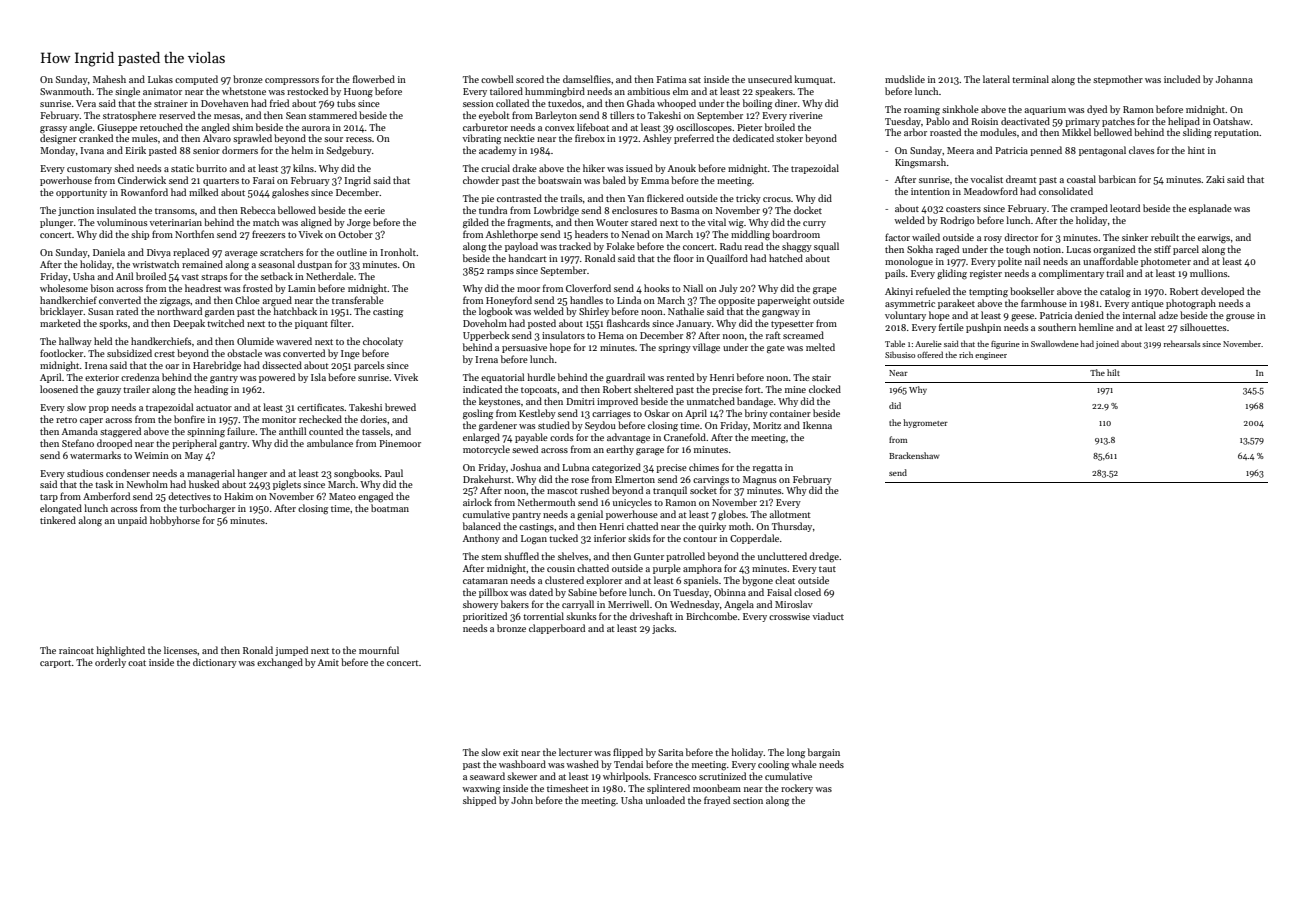  What do you see at coordinates (53, 130) in the screenshot?
I see `grassy` at bounding box center [53, 130].
